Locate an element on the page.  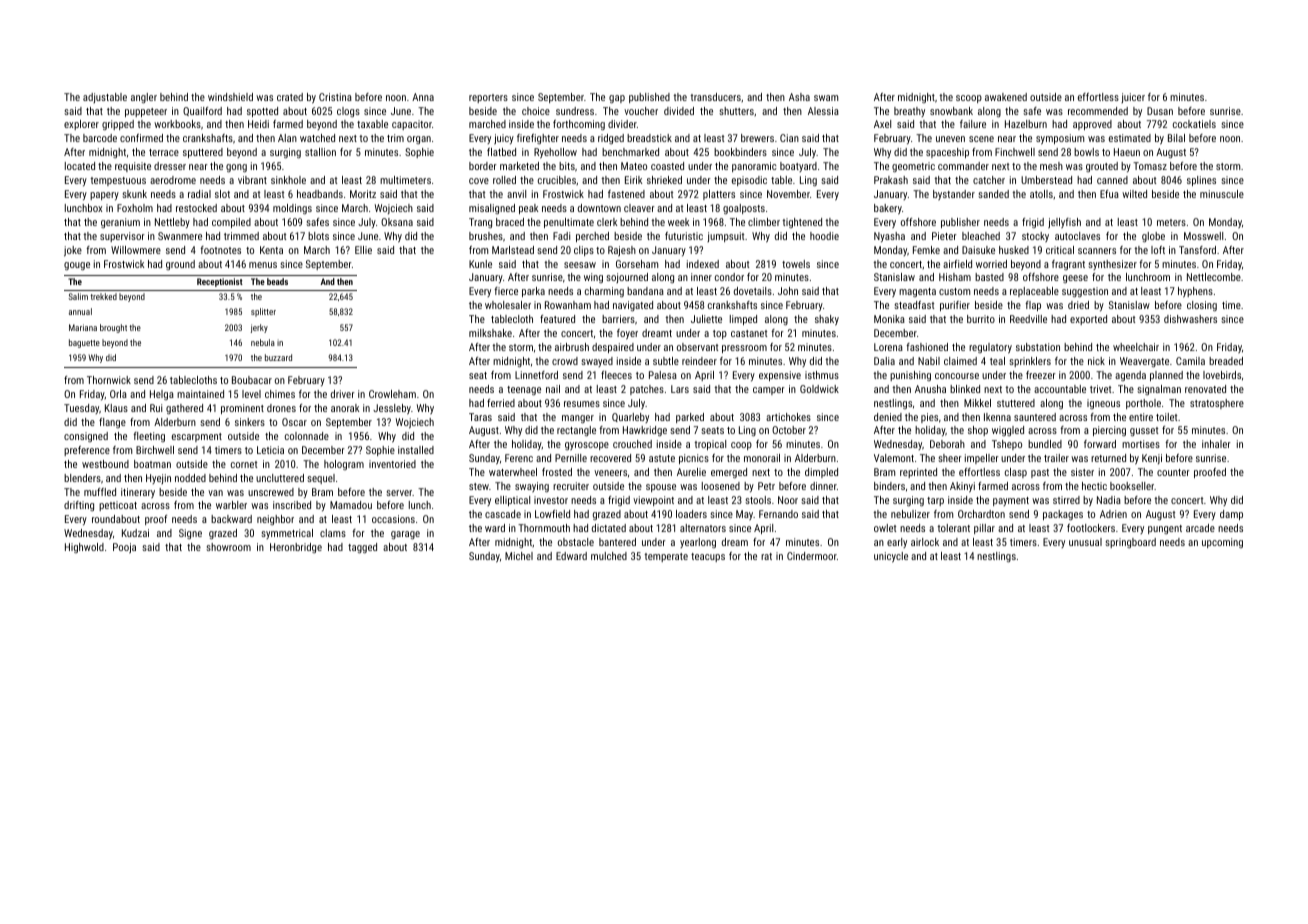
Leticia is located at coordinates (270, 450).
